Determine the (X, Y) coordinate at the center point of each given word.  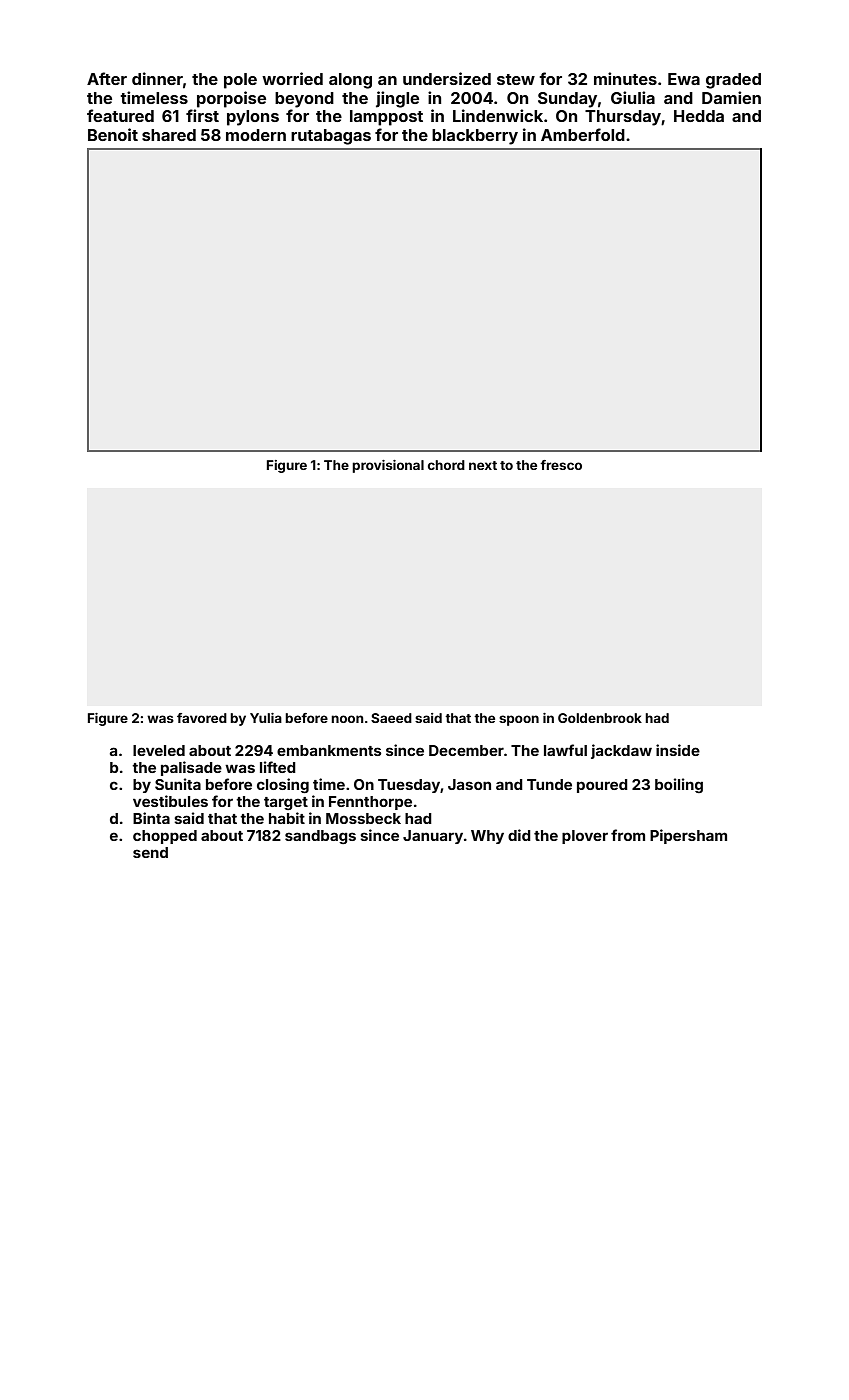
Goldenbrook (600, 718)
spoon (519, 720)
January (433, 837)
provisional (388, 466)
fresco (561, 465)
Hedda (699, 116)
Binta (151, 818)
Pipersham (688, 836)
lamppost (386, 118)
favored (202, 718)
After (107, 78)
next (483, 465)
